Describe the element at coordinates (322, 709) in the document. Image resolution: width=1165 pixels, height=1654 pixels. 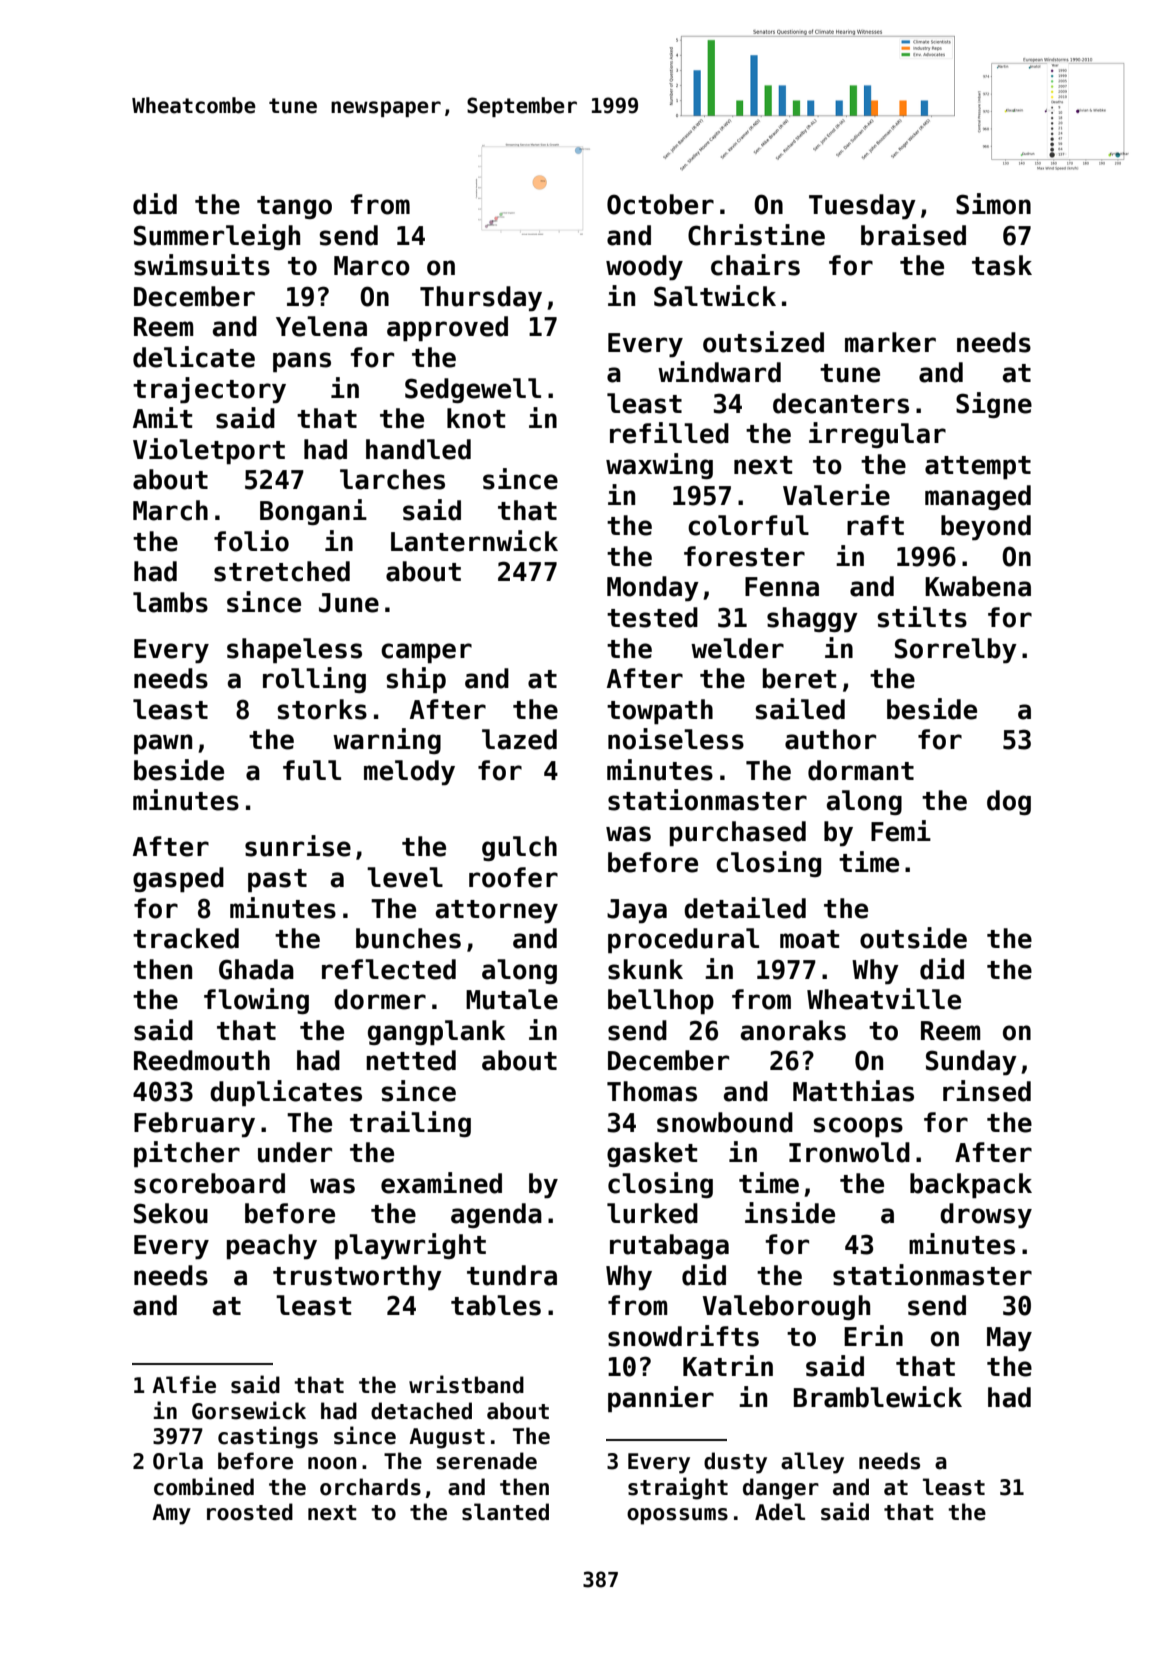
I see `storks` at that location.
